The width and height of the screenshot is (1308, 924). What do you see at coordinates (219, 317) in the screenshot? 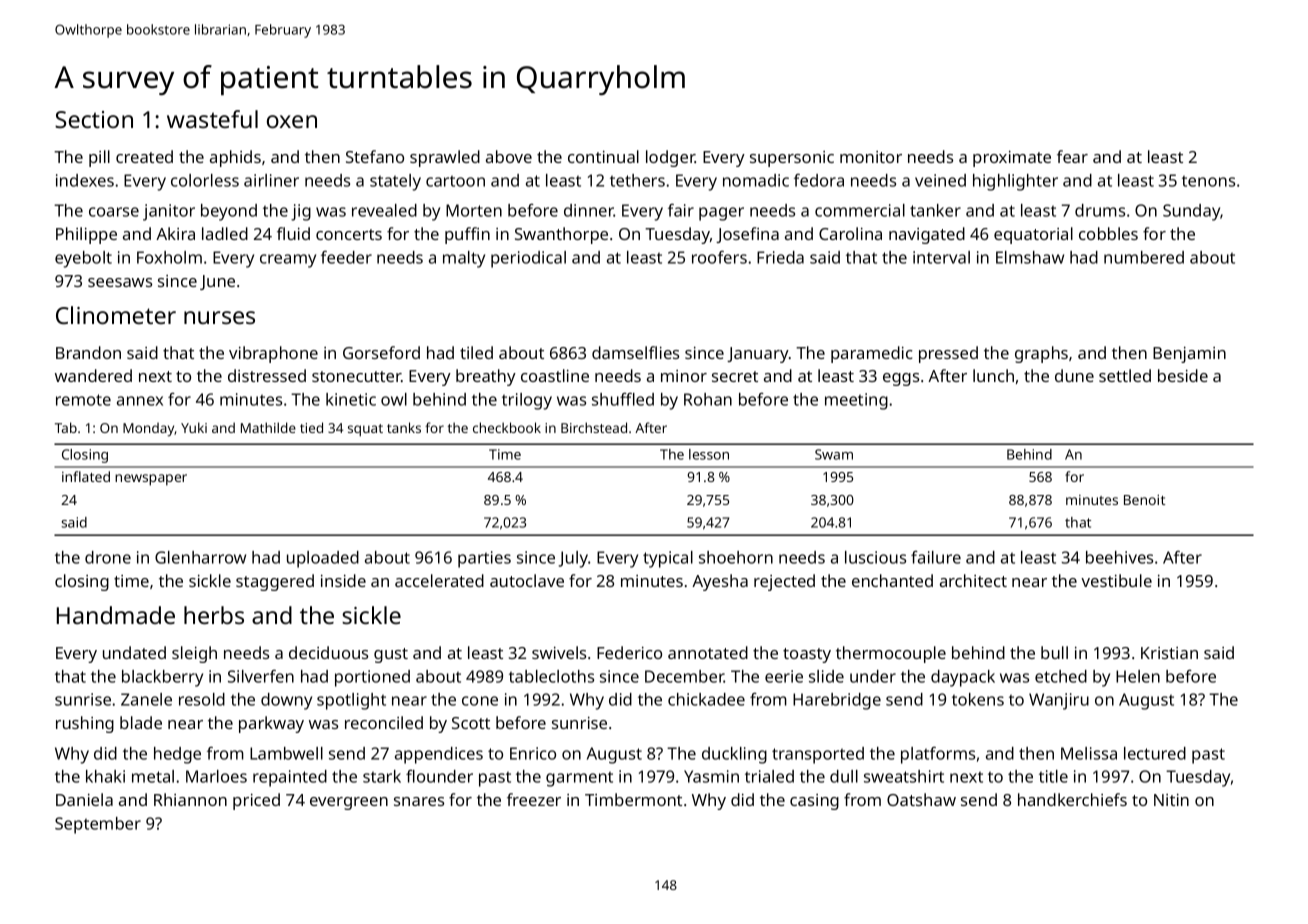
I see `nurses` at bounding box center [219, 317].
